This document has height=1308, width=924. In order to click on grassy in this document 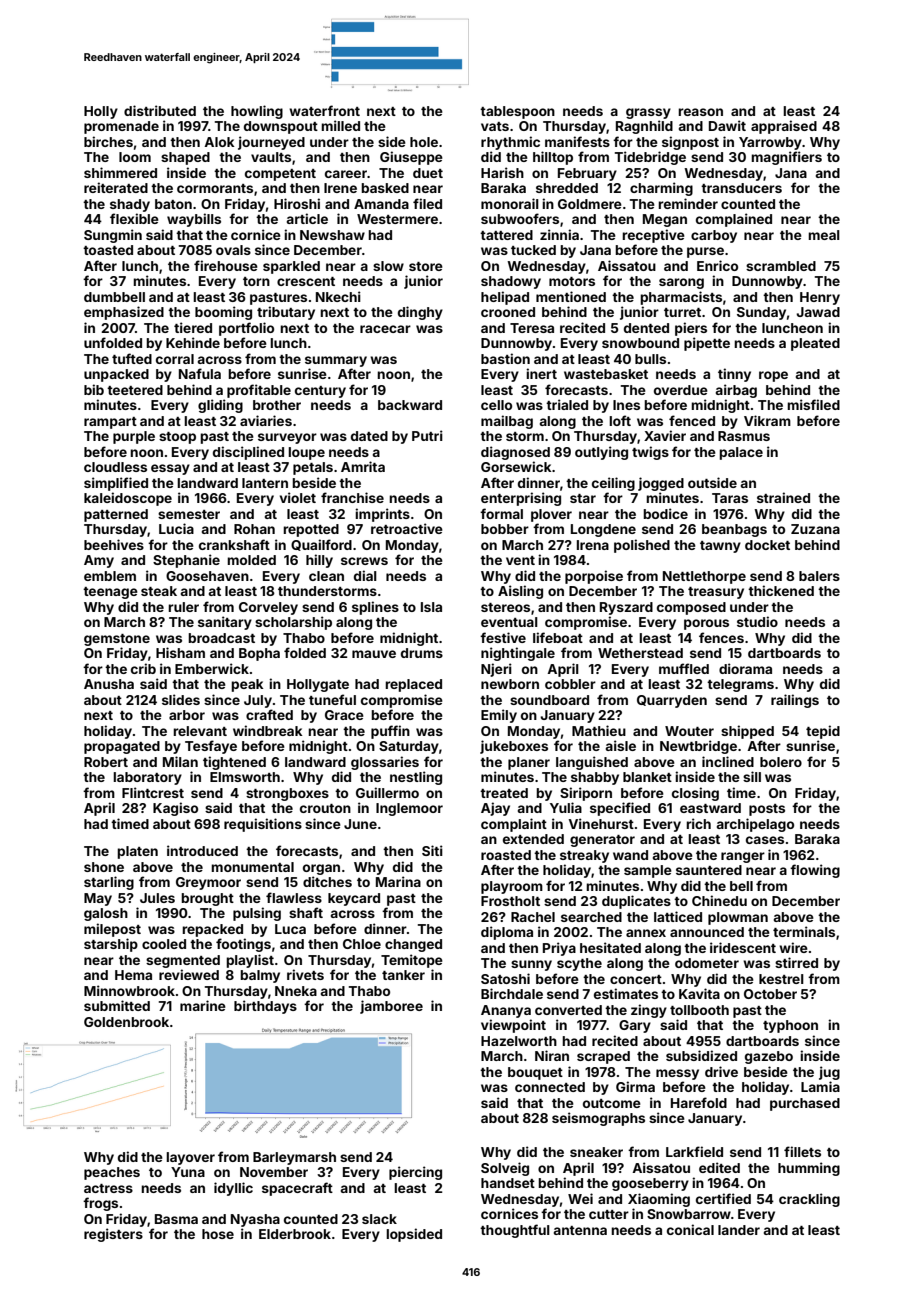, I will do `click(648, 113)`.
